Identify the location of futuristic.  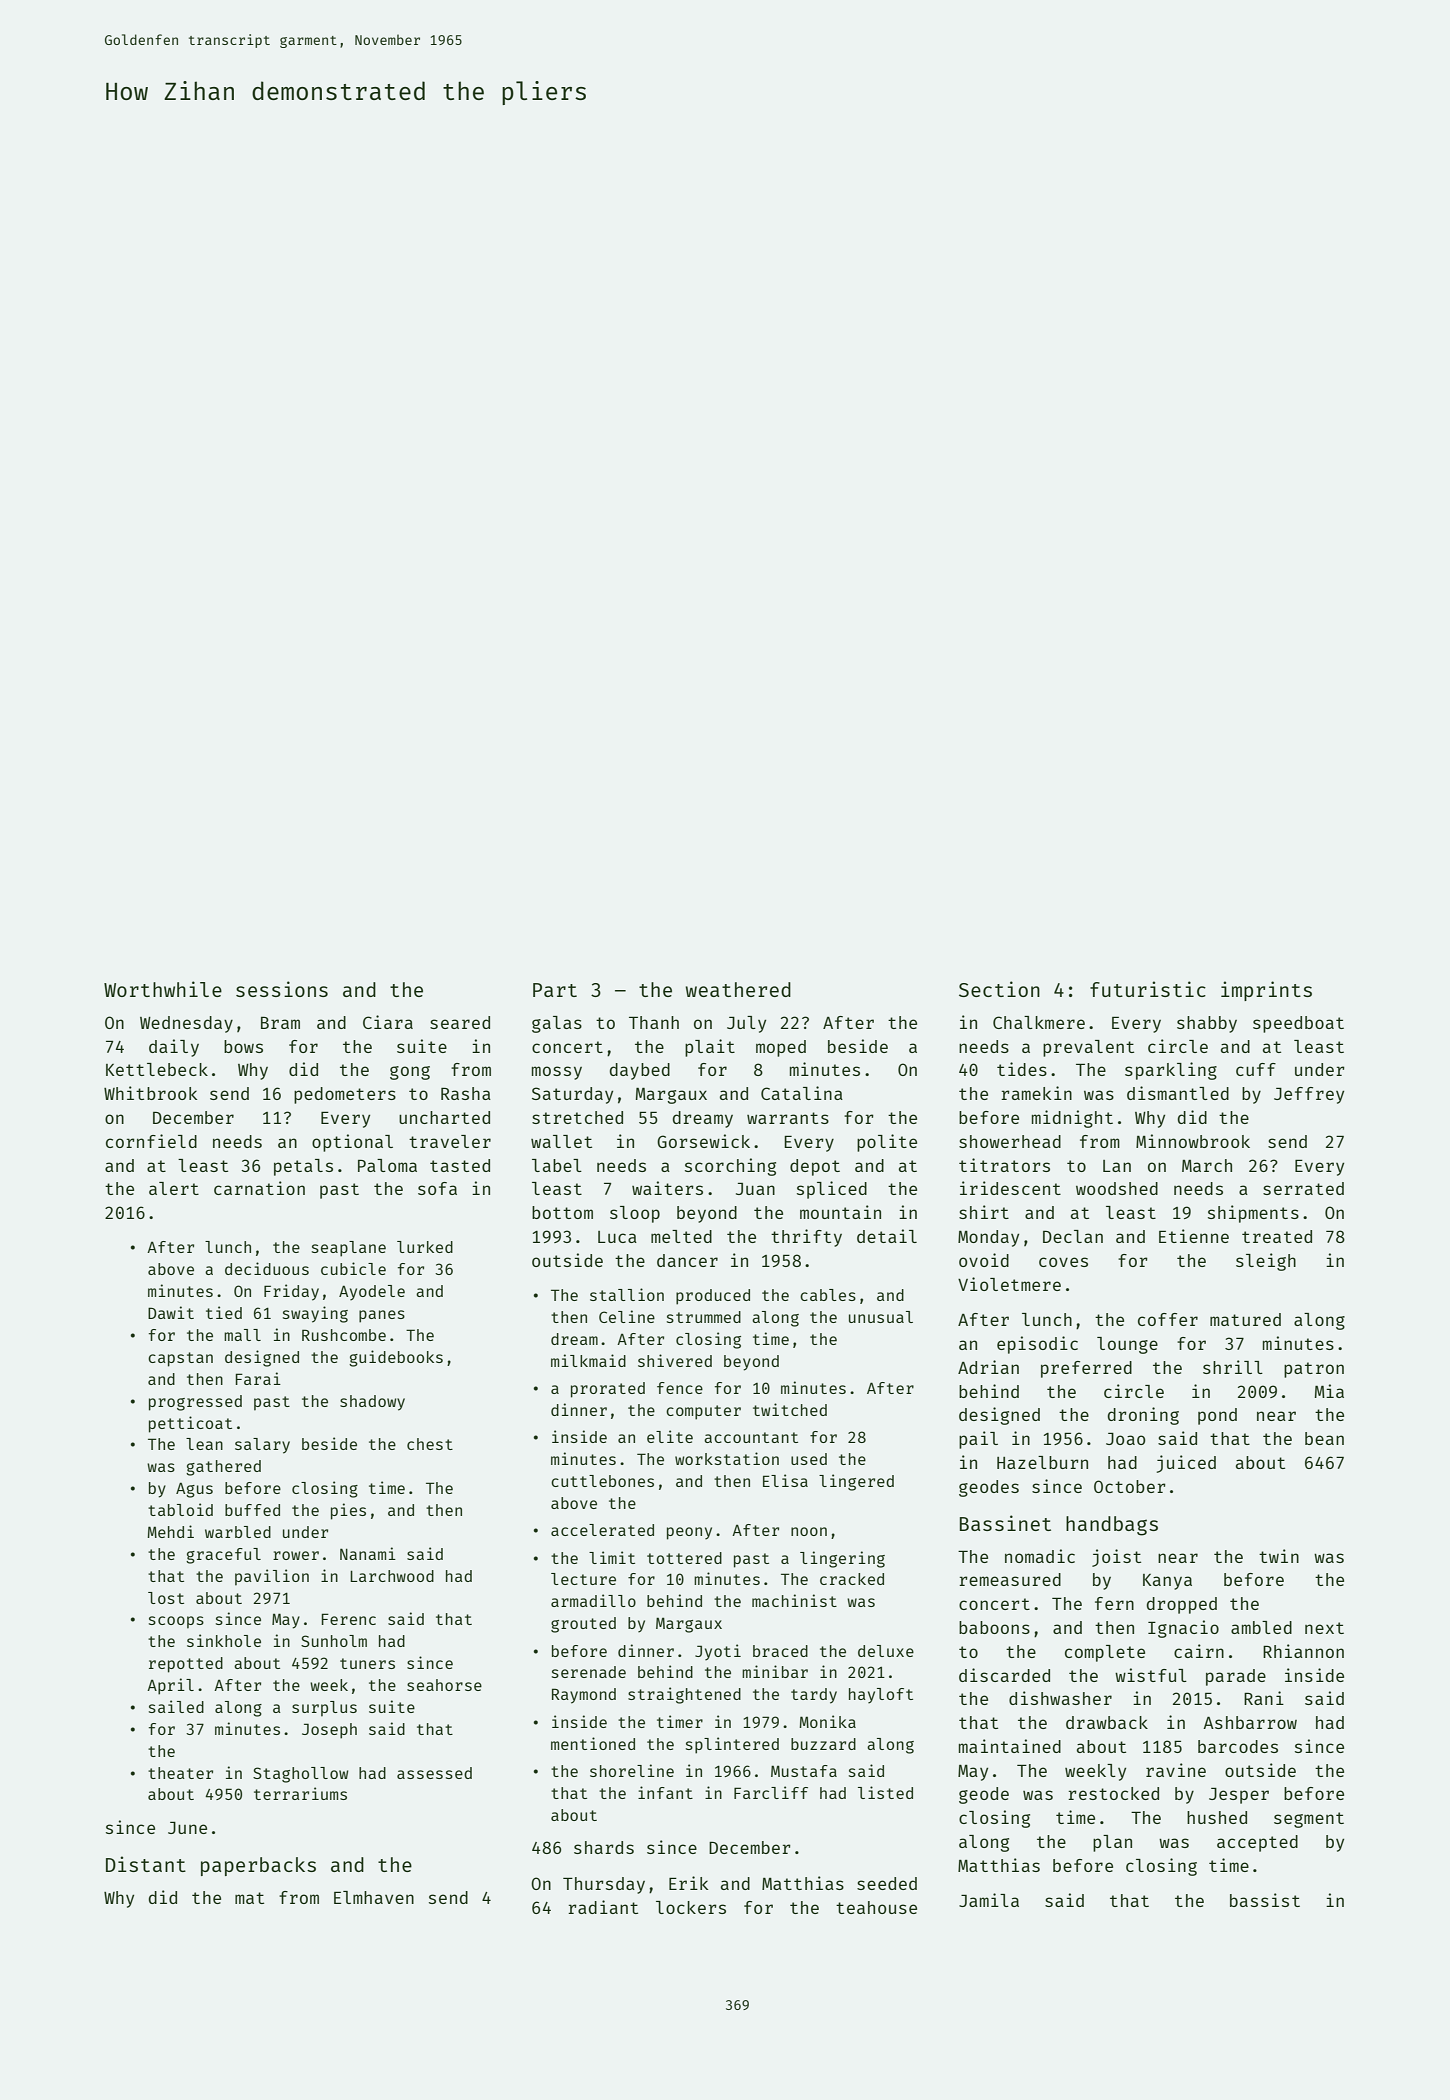
(1148, 989).
